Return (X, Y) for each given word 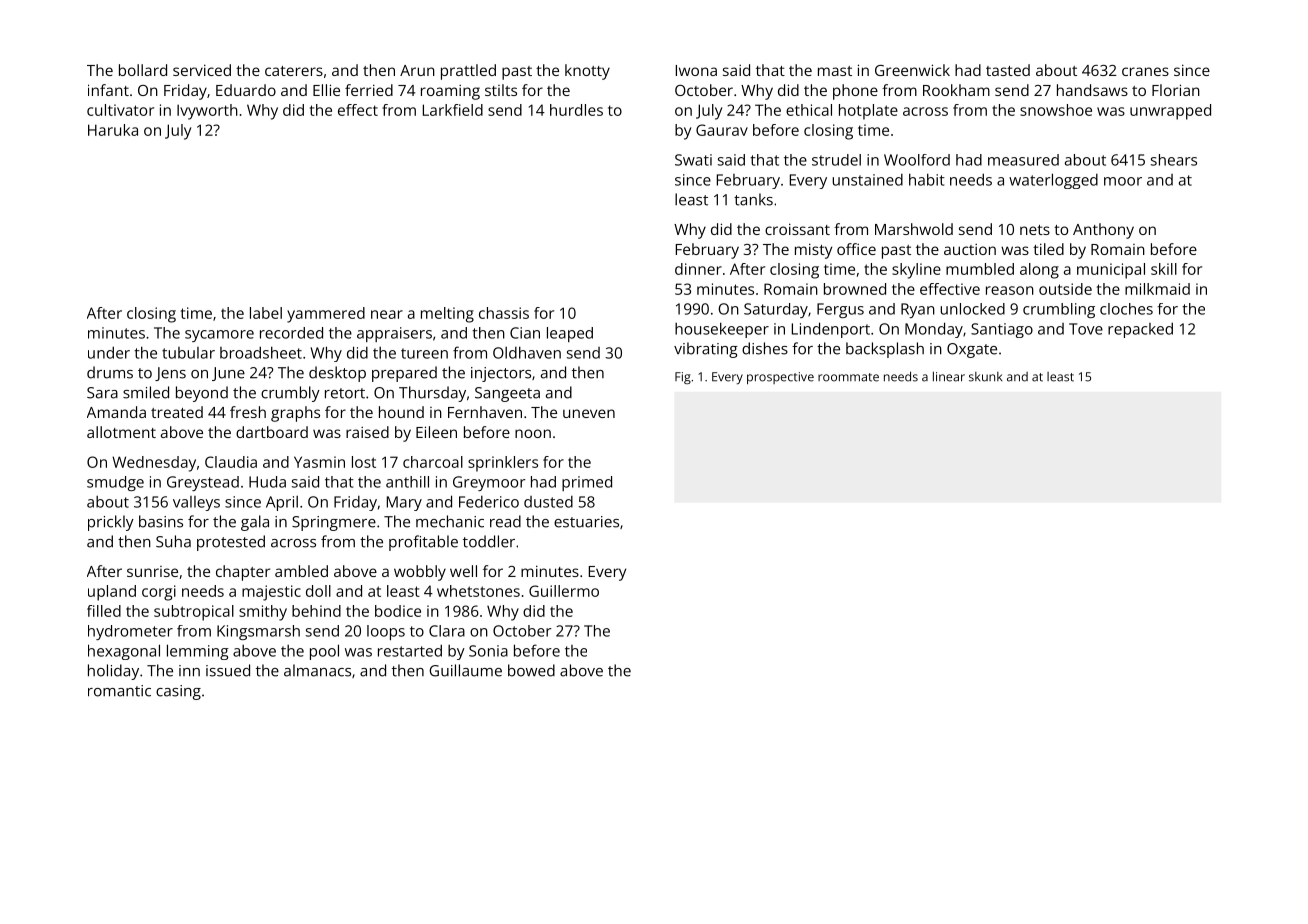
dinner (698, 269)
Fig (683, 378)
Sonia (488, 651)
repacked (1140, 330)
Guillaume (465, 670)
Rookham (956, 90)
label (266, 313)
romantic (119, 691)
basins (161, 521)
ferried (369, 90)
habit (927, 179)
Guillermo (564, 591)
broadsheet (261, 352)
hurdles (576, 110)
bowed (531, 670)
